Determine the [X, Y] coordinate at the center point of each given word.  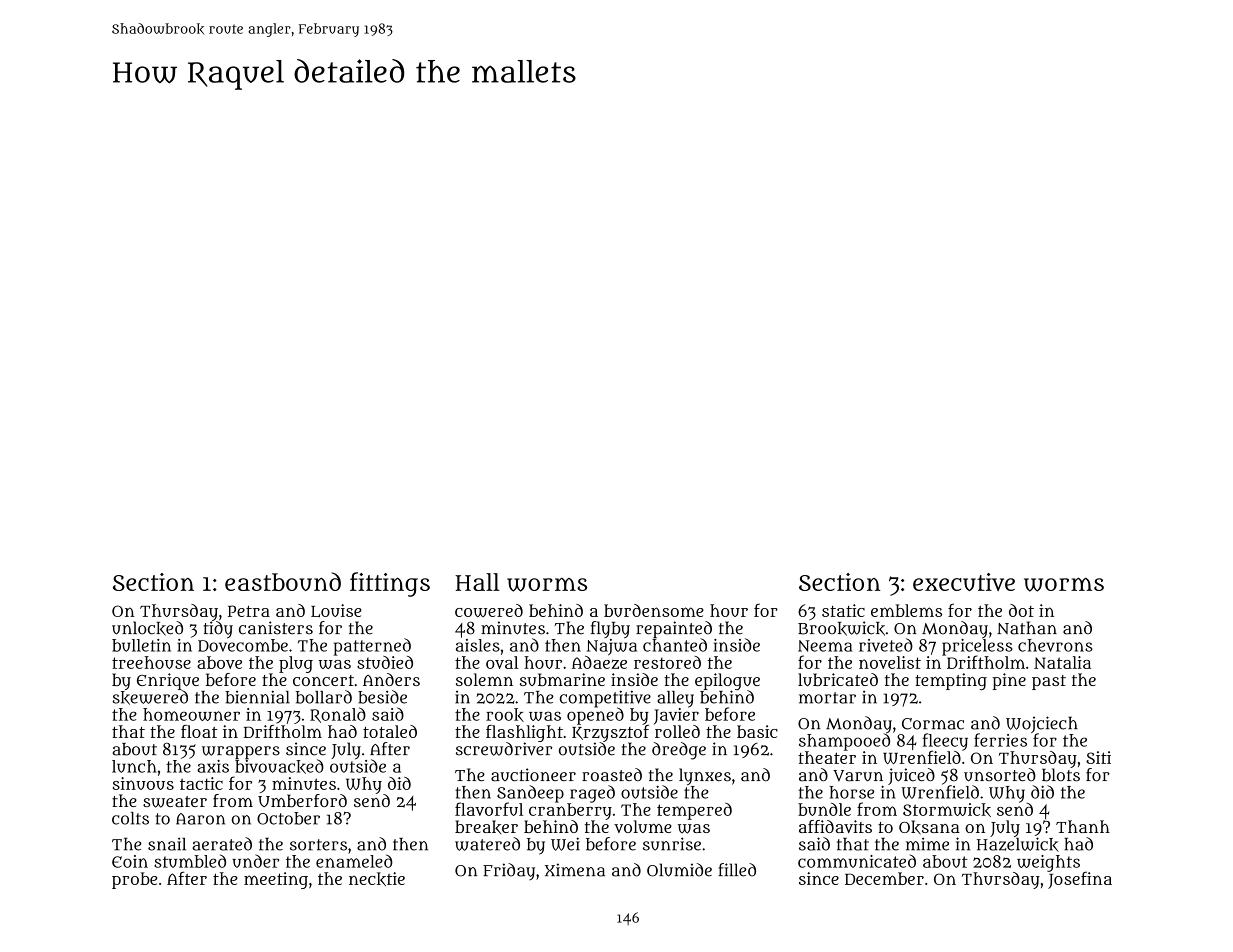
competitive [605, 698]
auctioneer [533, 775]
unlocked [147, 628]
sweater [175, 802]
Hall [477, 582]
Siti [1098, 757]
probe [134, 880]
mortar [827, 698]
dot [1021, 610]
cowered [489, 610]
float [199, 731]
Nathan [1027, 628]
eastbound [283, 581]
